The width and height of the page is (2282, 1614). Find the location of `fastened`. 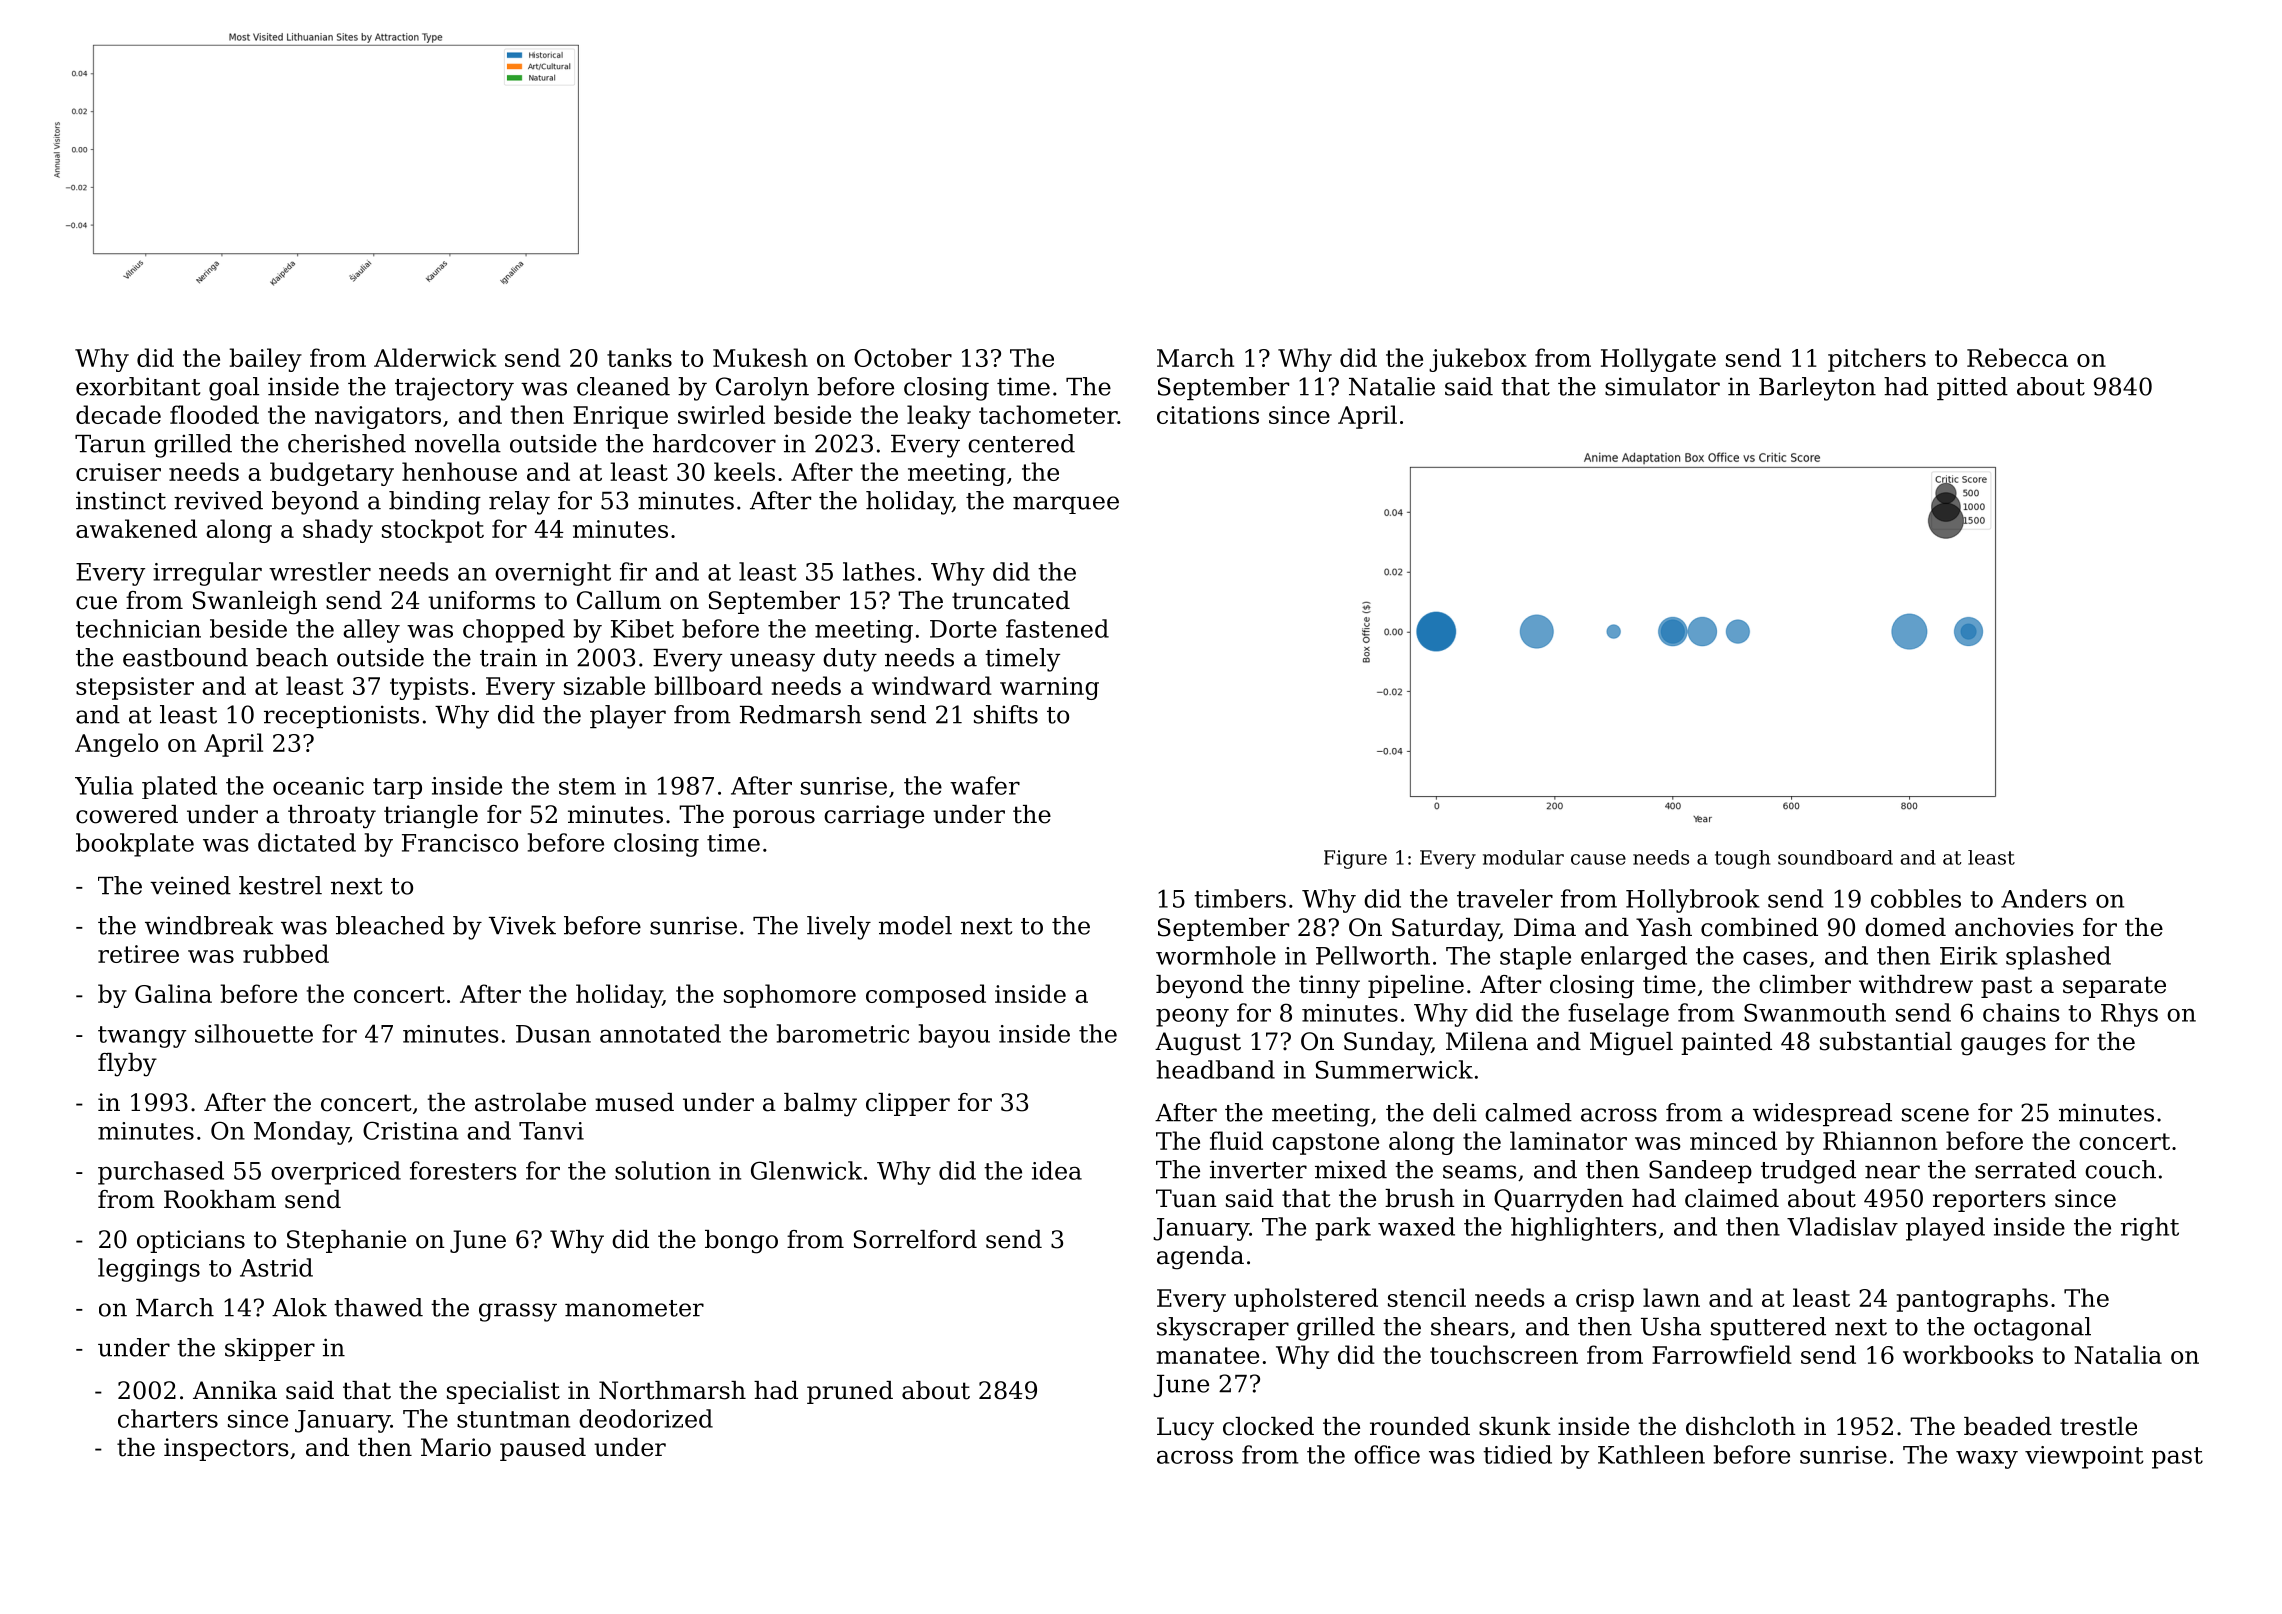

fastened is located at coordinates (1057, 628).
